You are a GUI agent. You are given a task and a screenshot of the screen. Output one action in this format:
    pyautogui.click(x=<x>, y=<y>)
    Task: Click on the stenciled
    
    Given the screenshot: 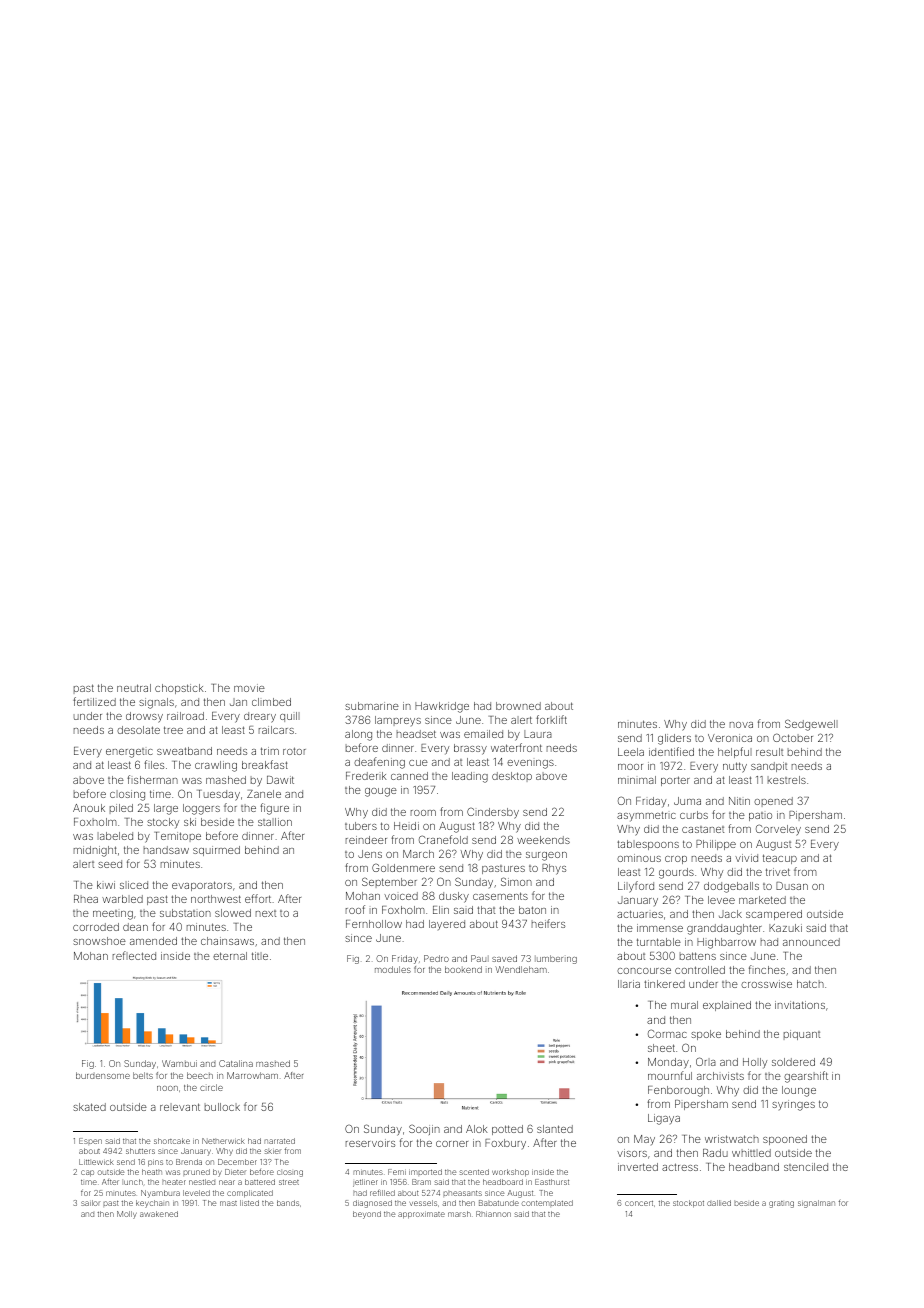 What is the action you would take?
    pyautogui.click(x=806, y=1167)
